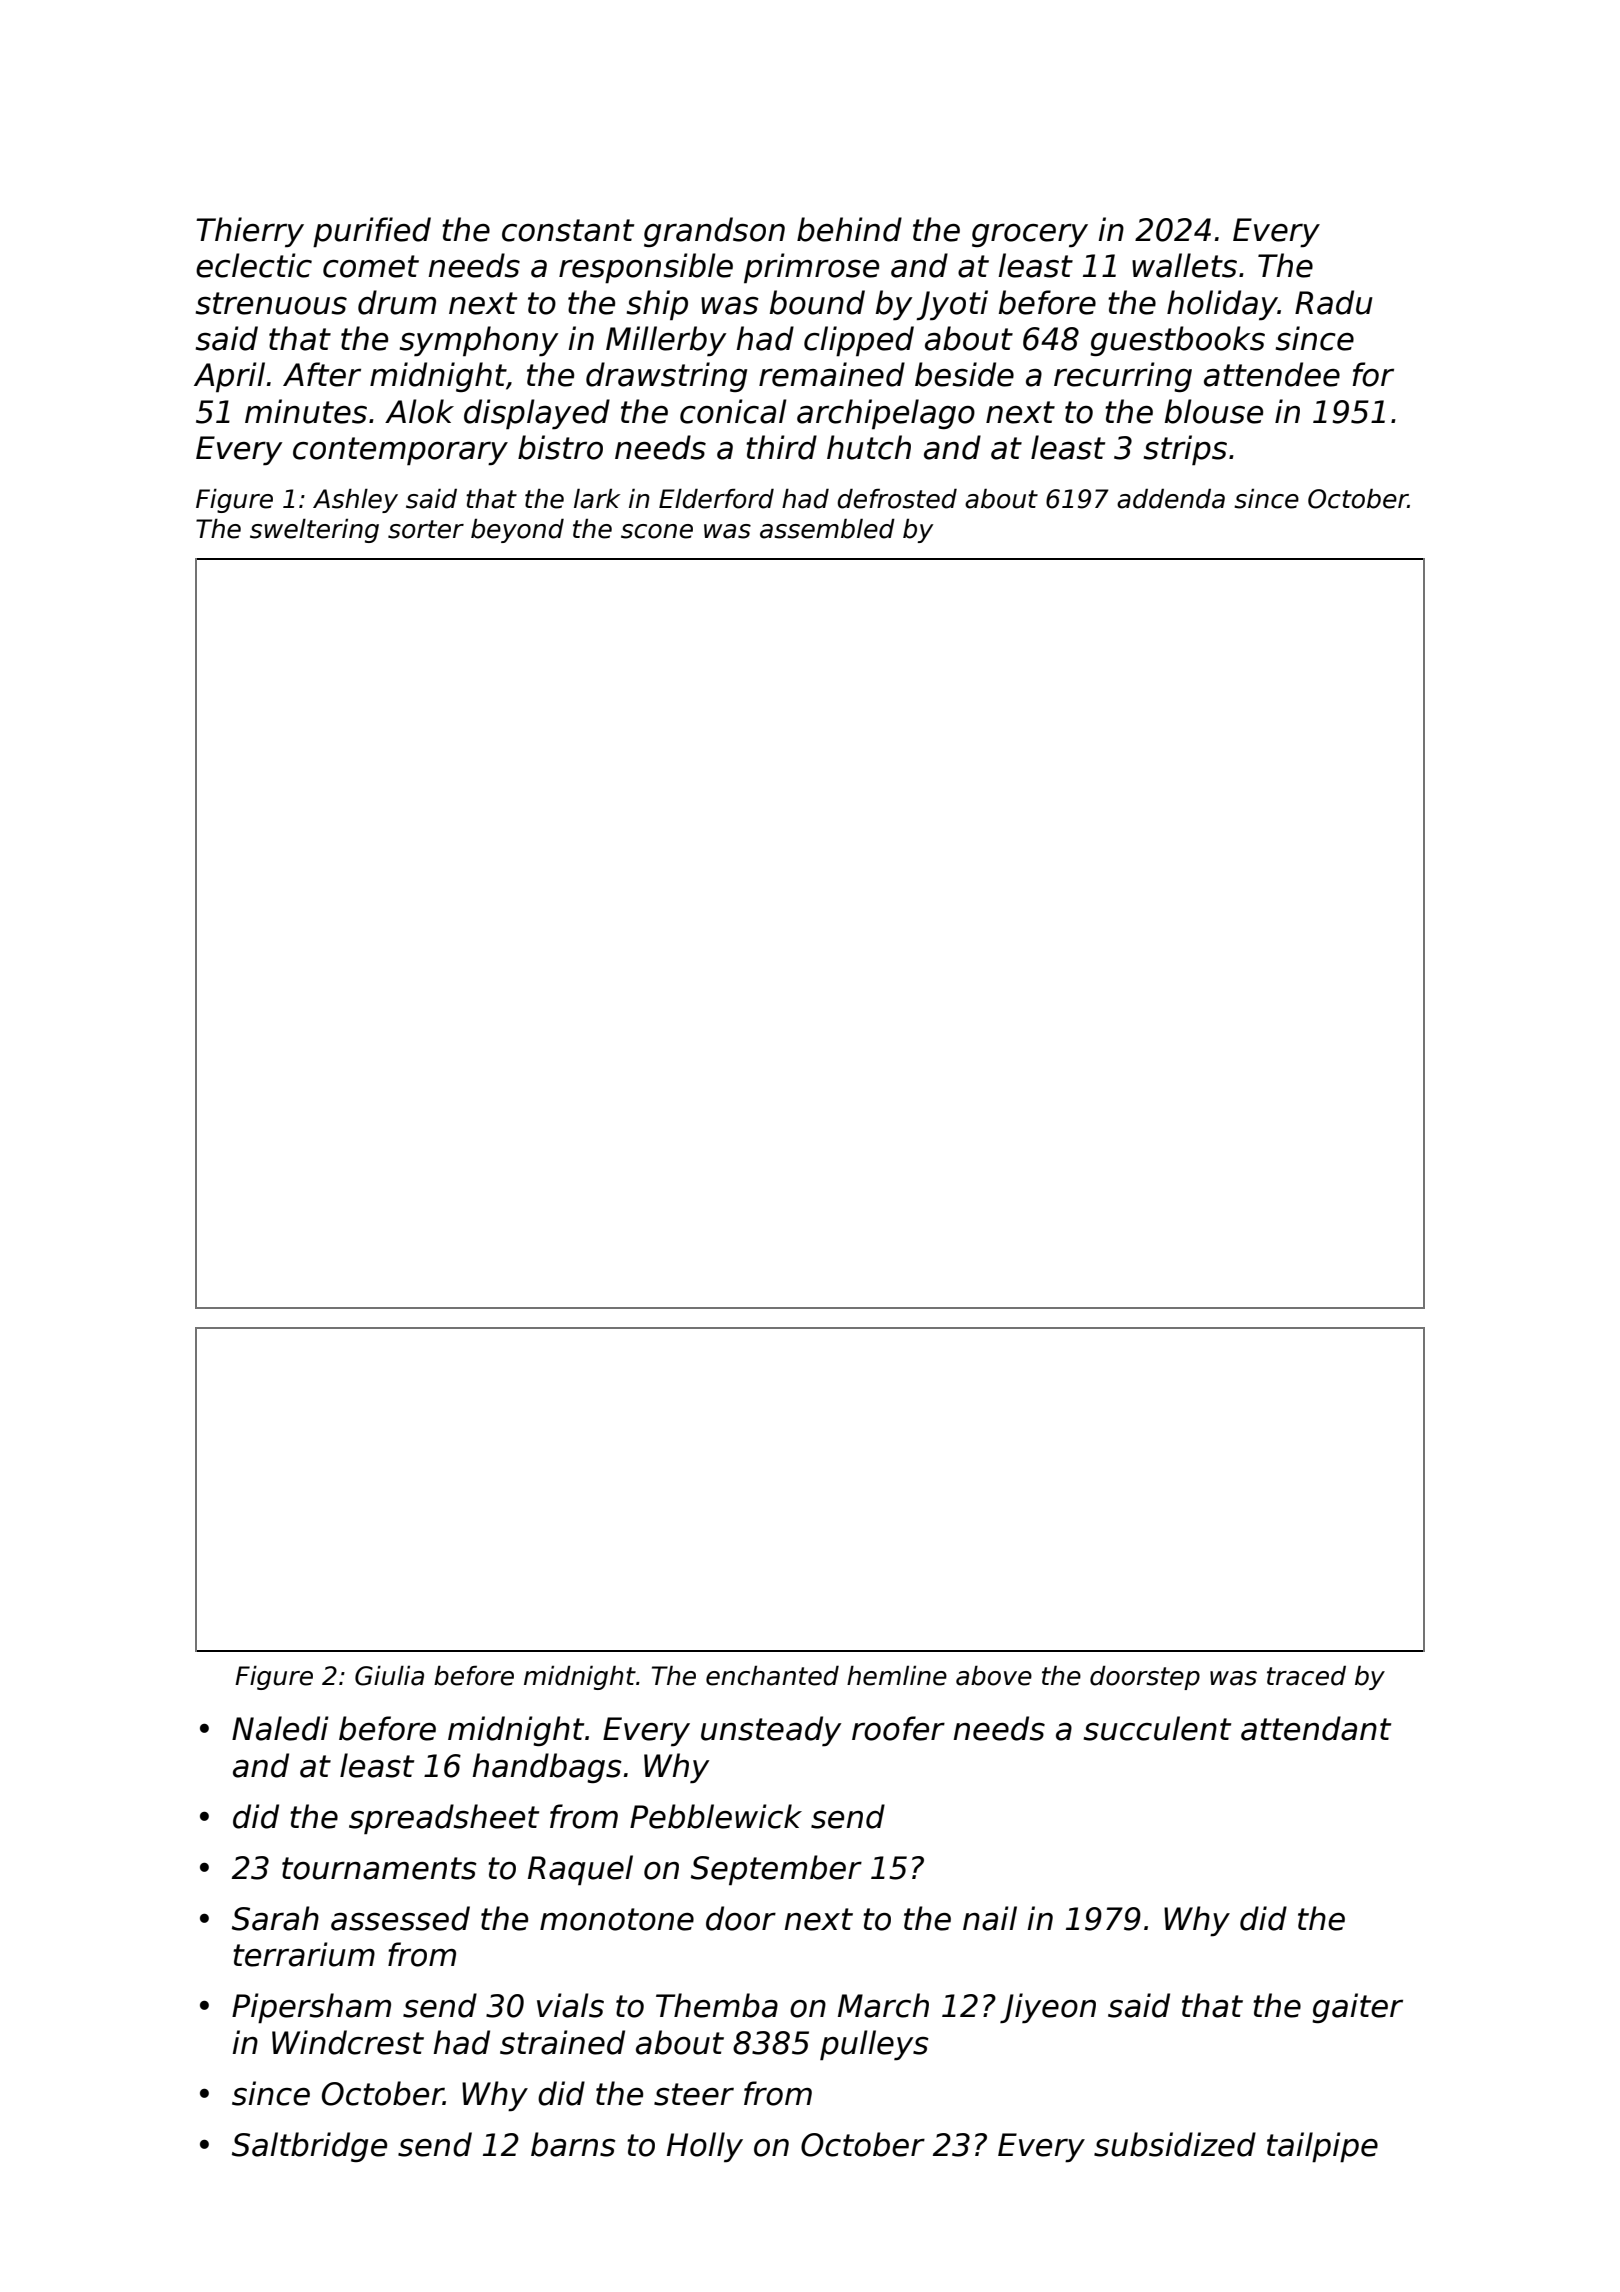 The image size is (1620, 2292). I want to click on ship, so click(657, 305).
